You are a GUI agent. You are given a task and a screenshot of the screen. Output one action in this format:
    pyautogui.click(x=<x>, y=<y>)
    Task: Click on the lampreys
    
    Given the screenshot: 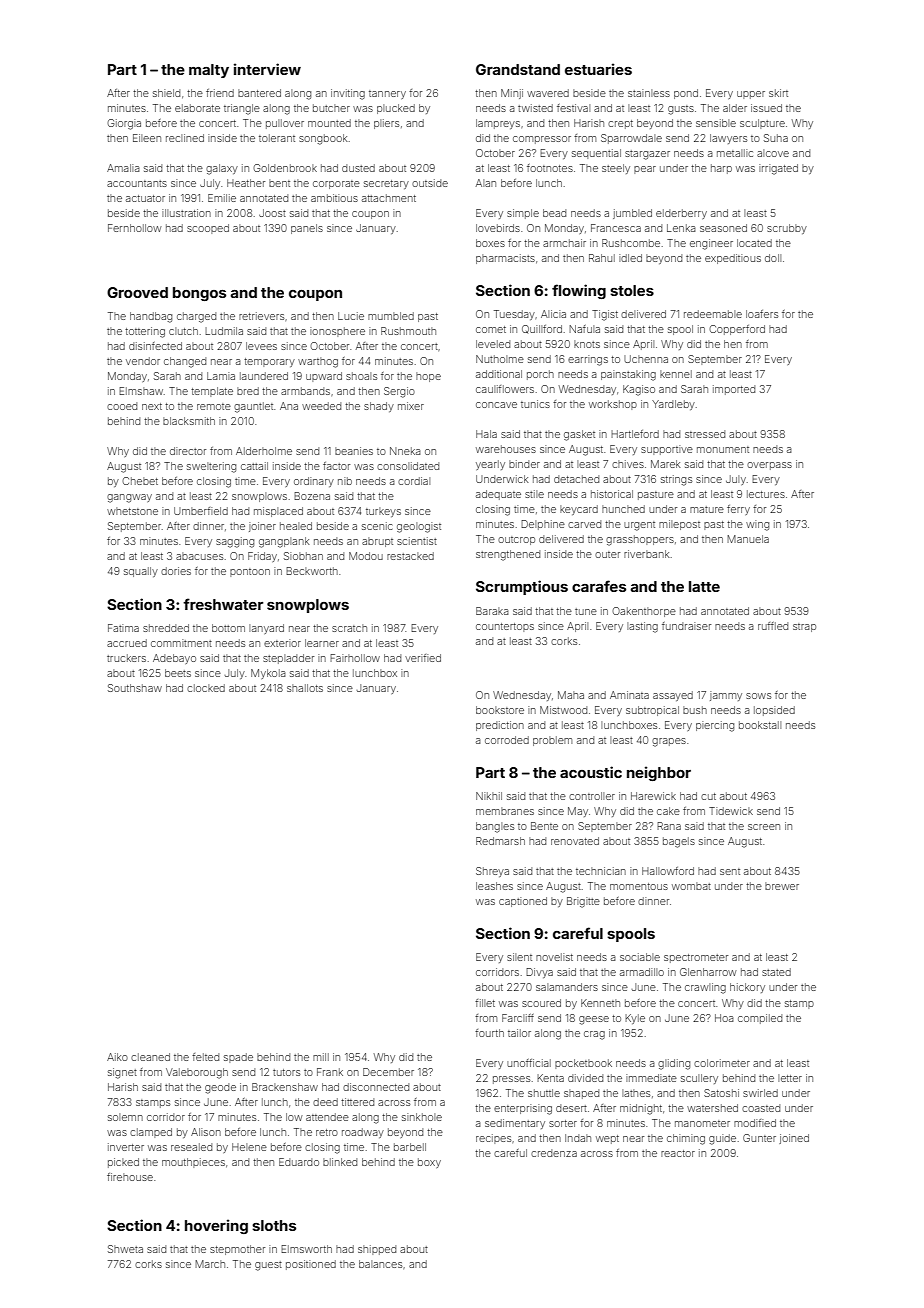 What is the action you would take?
    pyautogui.click(x=498, y=124)
